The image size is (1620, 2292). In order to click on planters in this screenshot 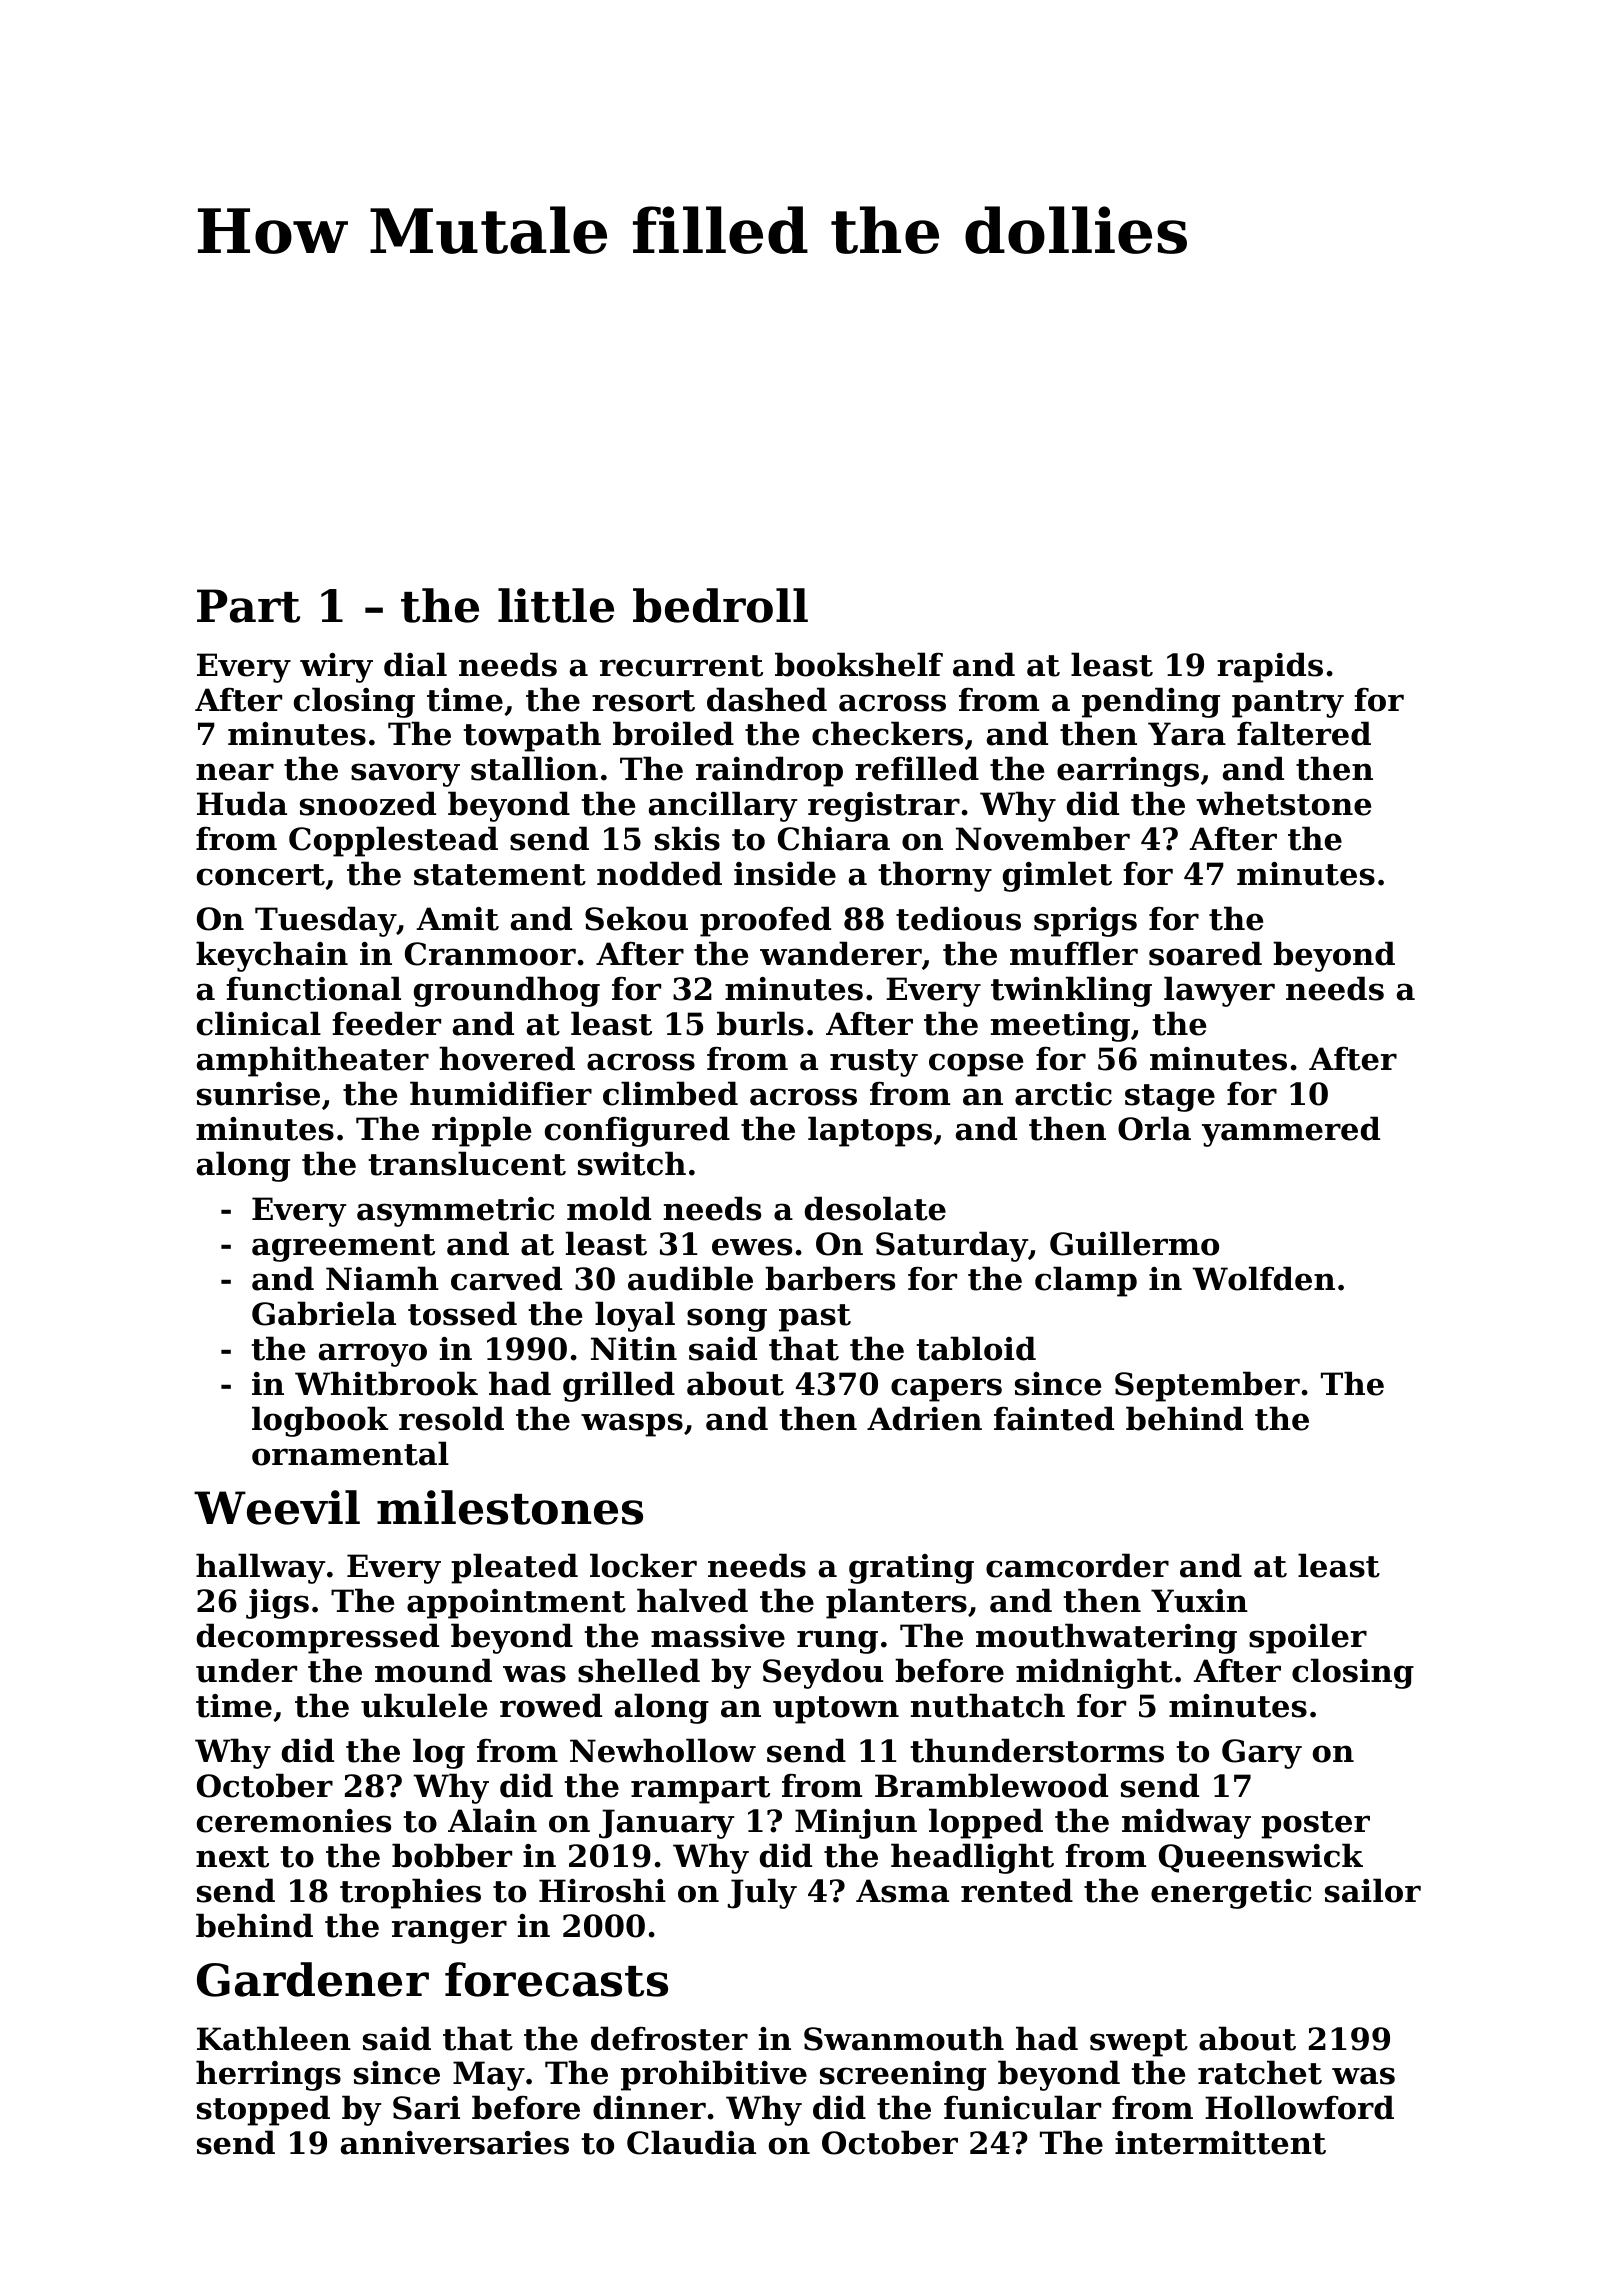, I will do `click(896, 1603)`.
